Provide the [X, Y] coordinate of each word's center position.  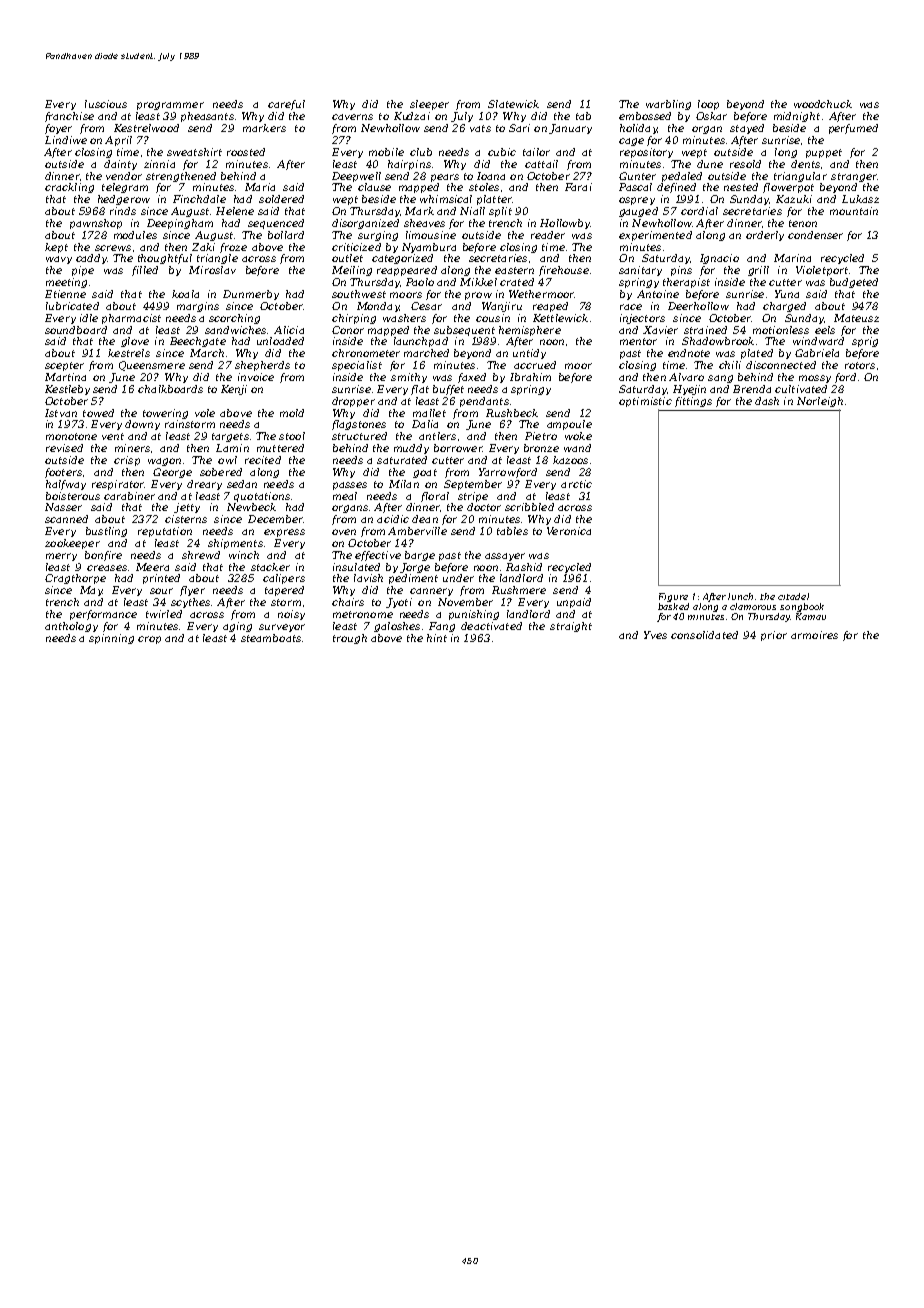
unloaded [280, 341]
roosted [246, 152]
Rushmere [519, 590]
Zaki [203, 247]
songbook [802, 607]
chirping [354, 319]
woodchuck [823, 104]
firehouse [564, 271]
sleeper [429, 105]
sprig [865, 342]
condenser [815, 235]
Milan [404, 484]
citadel [793, 596]
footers [63, 473]
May [91, 591]
